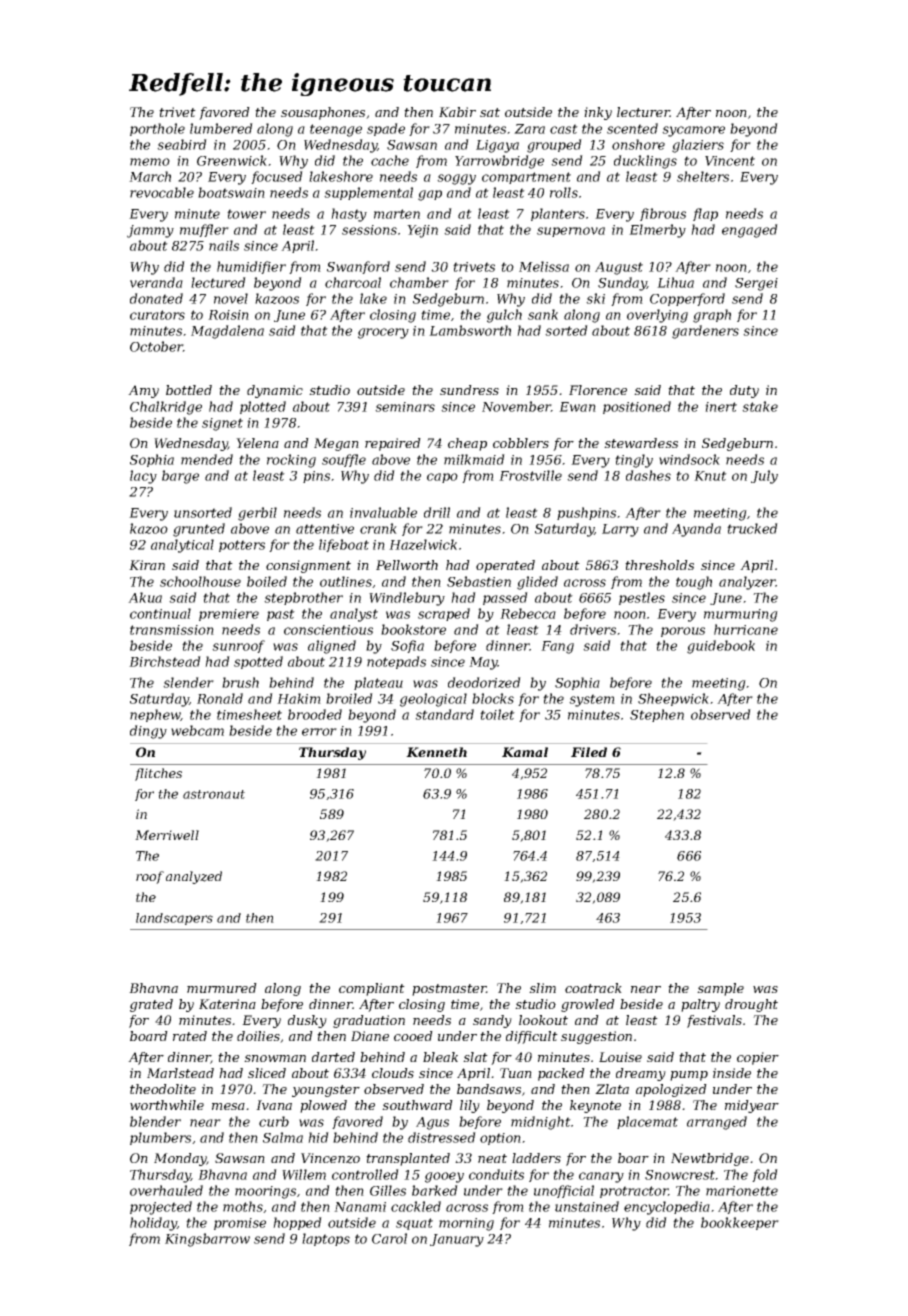  What do you see at coordinates (307, 1021) in the screenshot?
I see `dusky` at bounding box center [307, 1021].
